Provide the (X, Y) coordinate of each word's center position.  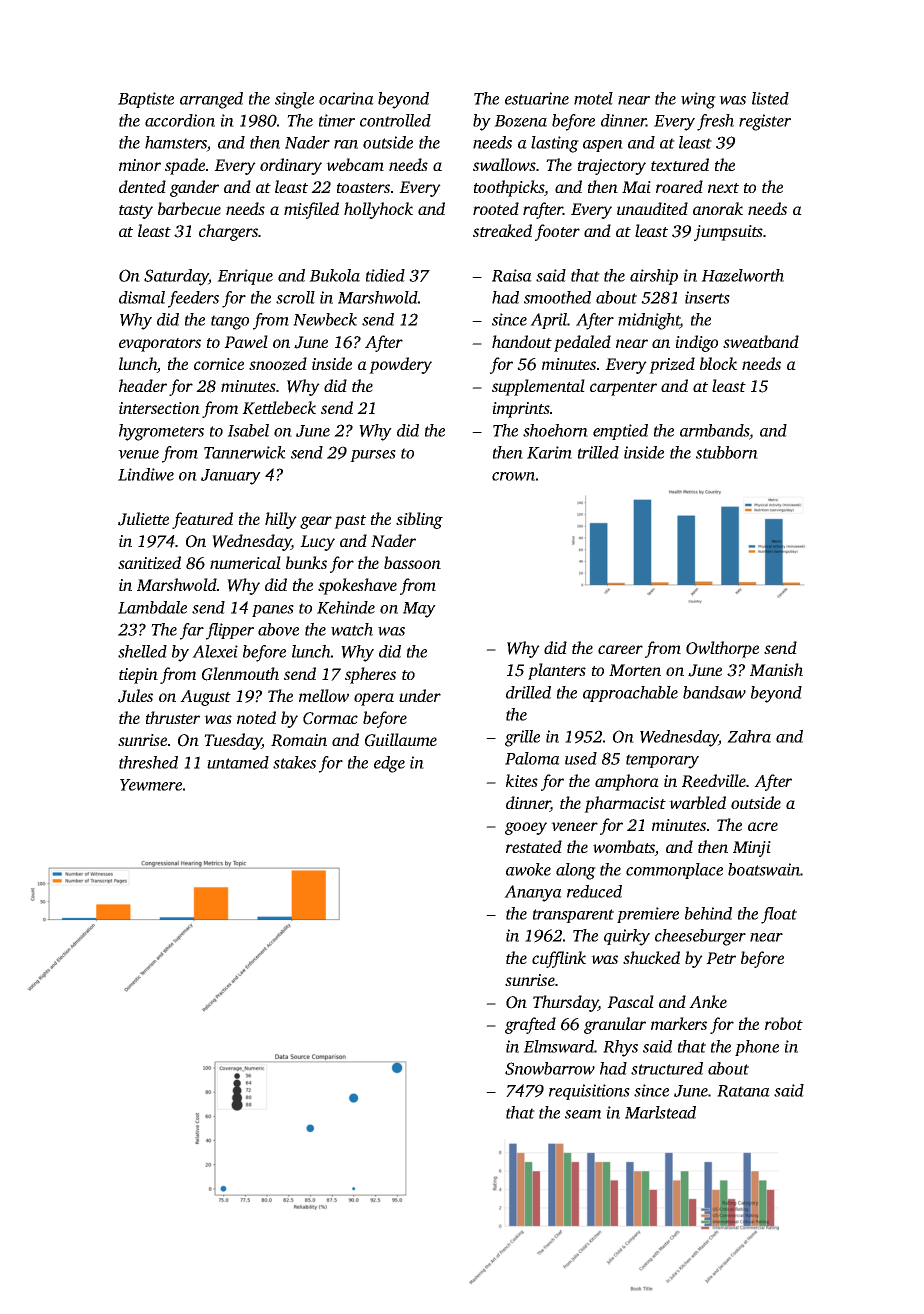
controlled (395, 120)
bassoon (412, 562)
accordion (180, 120)
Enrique (245, 277)
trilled (598, 452)
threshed (148, 762)
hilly (281, 520)
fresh (715, 122)
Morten (635, 670)
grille (522, 738)
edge (389, 764)
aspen (603, 146)
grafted (530, 1025)
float (779, 915)
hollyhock (378, 210)
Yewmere (151, 785)
